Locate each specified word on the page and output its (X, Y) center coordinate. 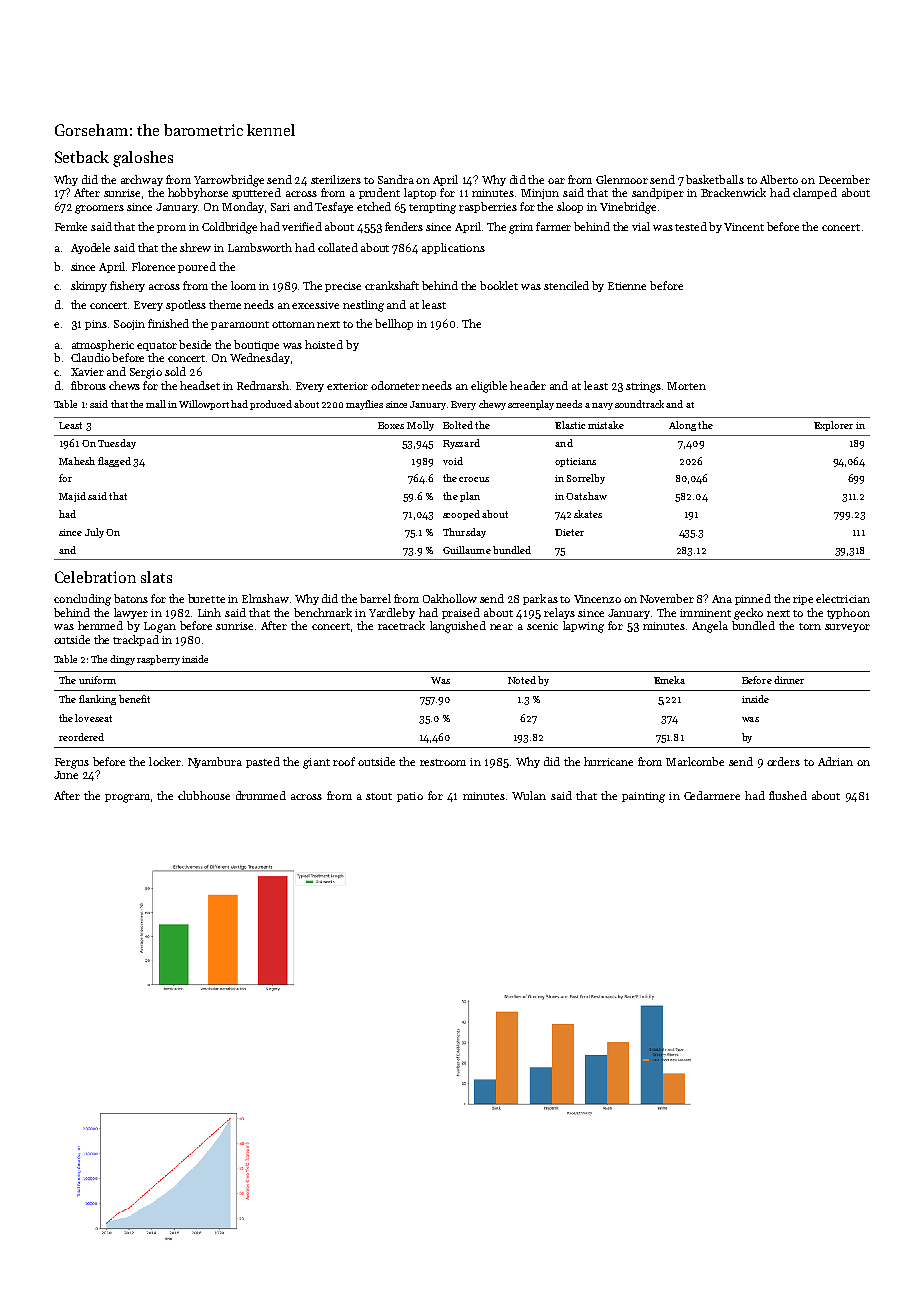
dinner (789, 680)
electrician (843, 598)
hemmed (100, 625)
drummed (261, 795)
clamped (815, 193)
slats (156, 577)
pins (96, 325)
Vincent (744, 227)
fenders (404, 226)
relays (559, 613)
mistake (606, 425)
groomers (99, 209)
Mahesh (77, 461)
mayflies (364, 405)
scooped (461, 515)
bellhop (394, 324)
